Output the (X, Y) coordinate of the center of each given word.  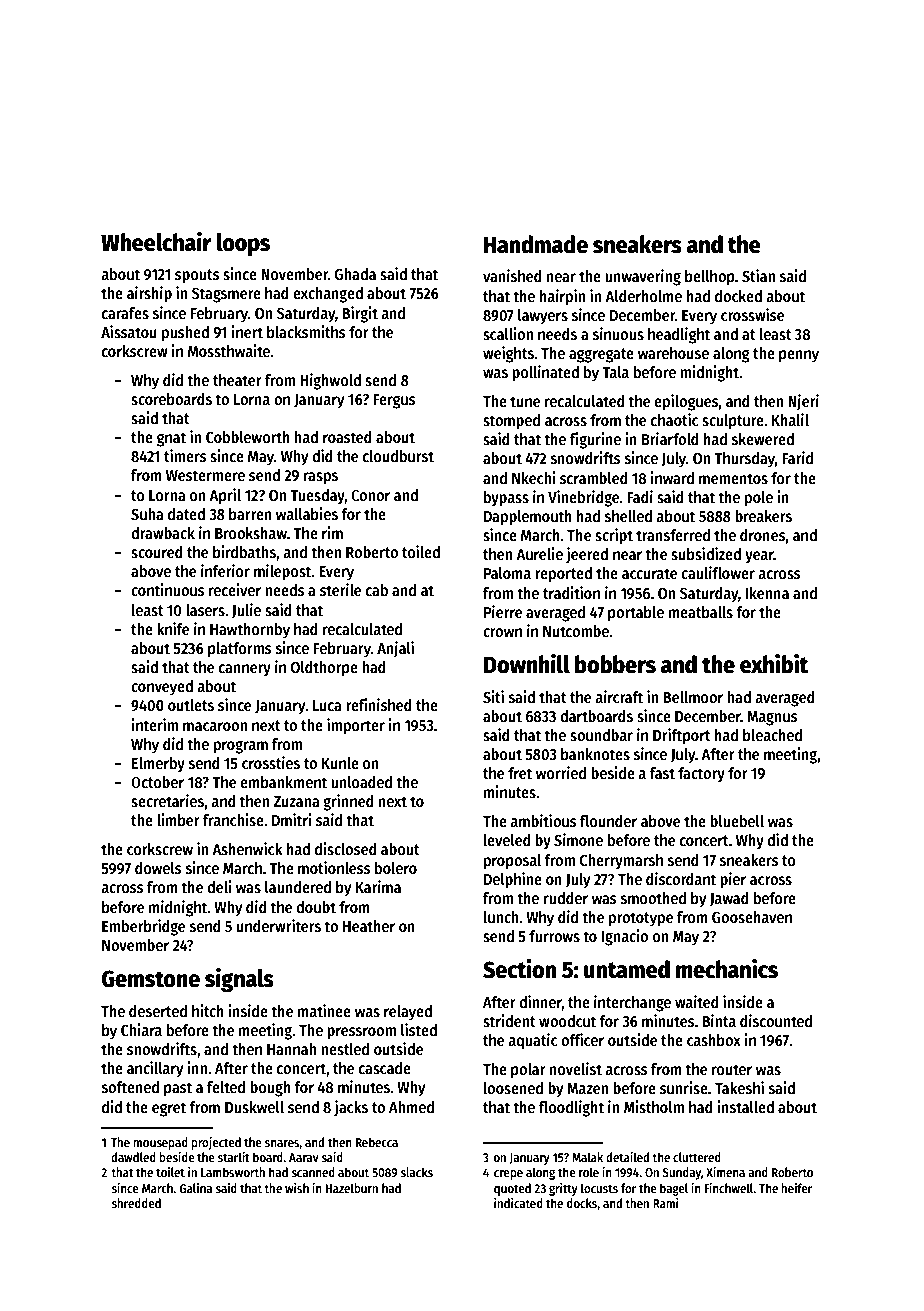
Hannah (291, 1049)
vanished (512, 276)
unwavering (643, 277)
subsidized (706, 553)
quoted (512, 1189)
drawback (163, 533)
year (759, 557)
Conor (370, 495)
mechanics (727, 969)
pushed (185, 334)
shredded (136, 1203)
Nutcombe (576, 631)
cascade (385, 1068)
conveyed (162, 688)
